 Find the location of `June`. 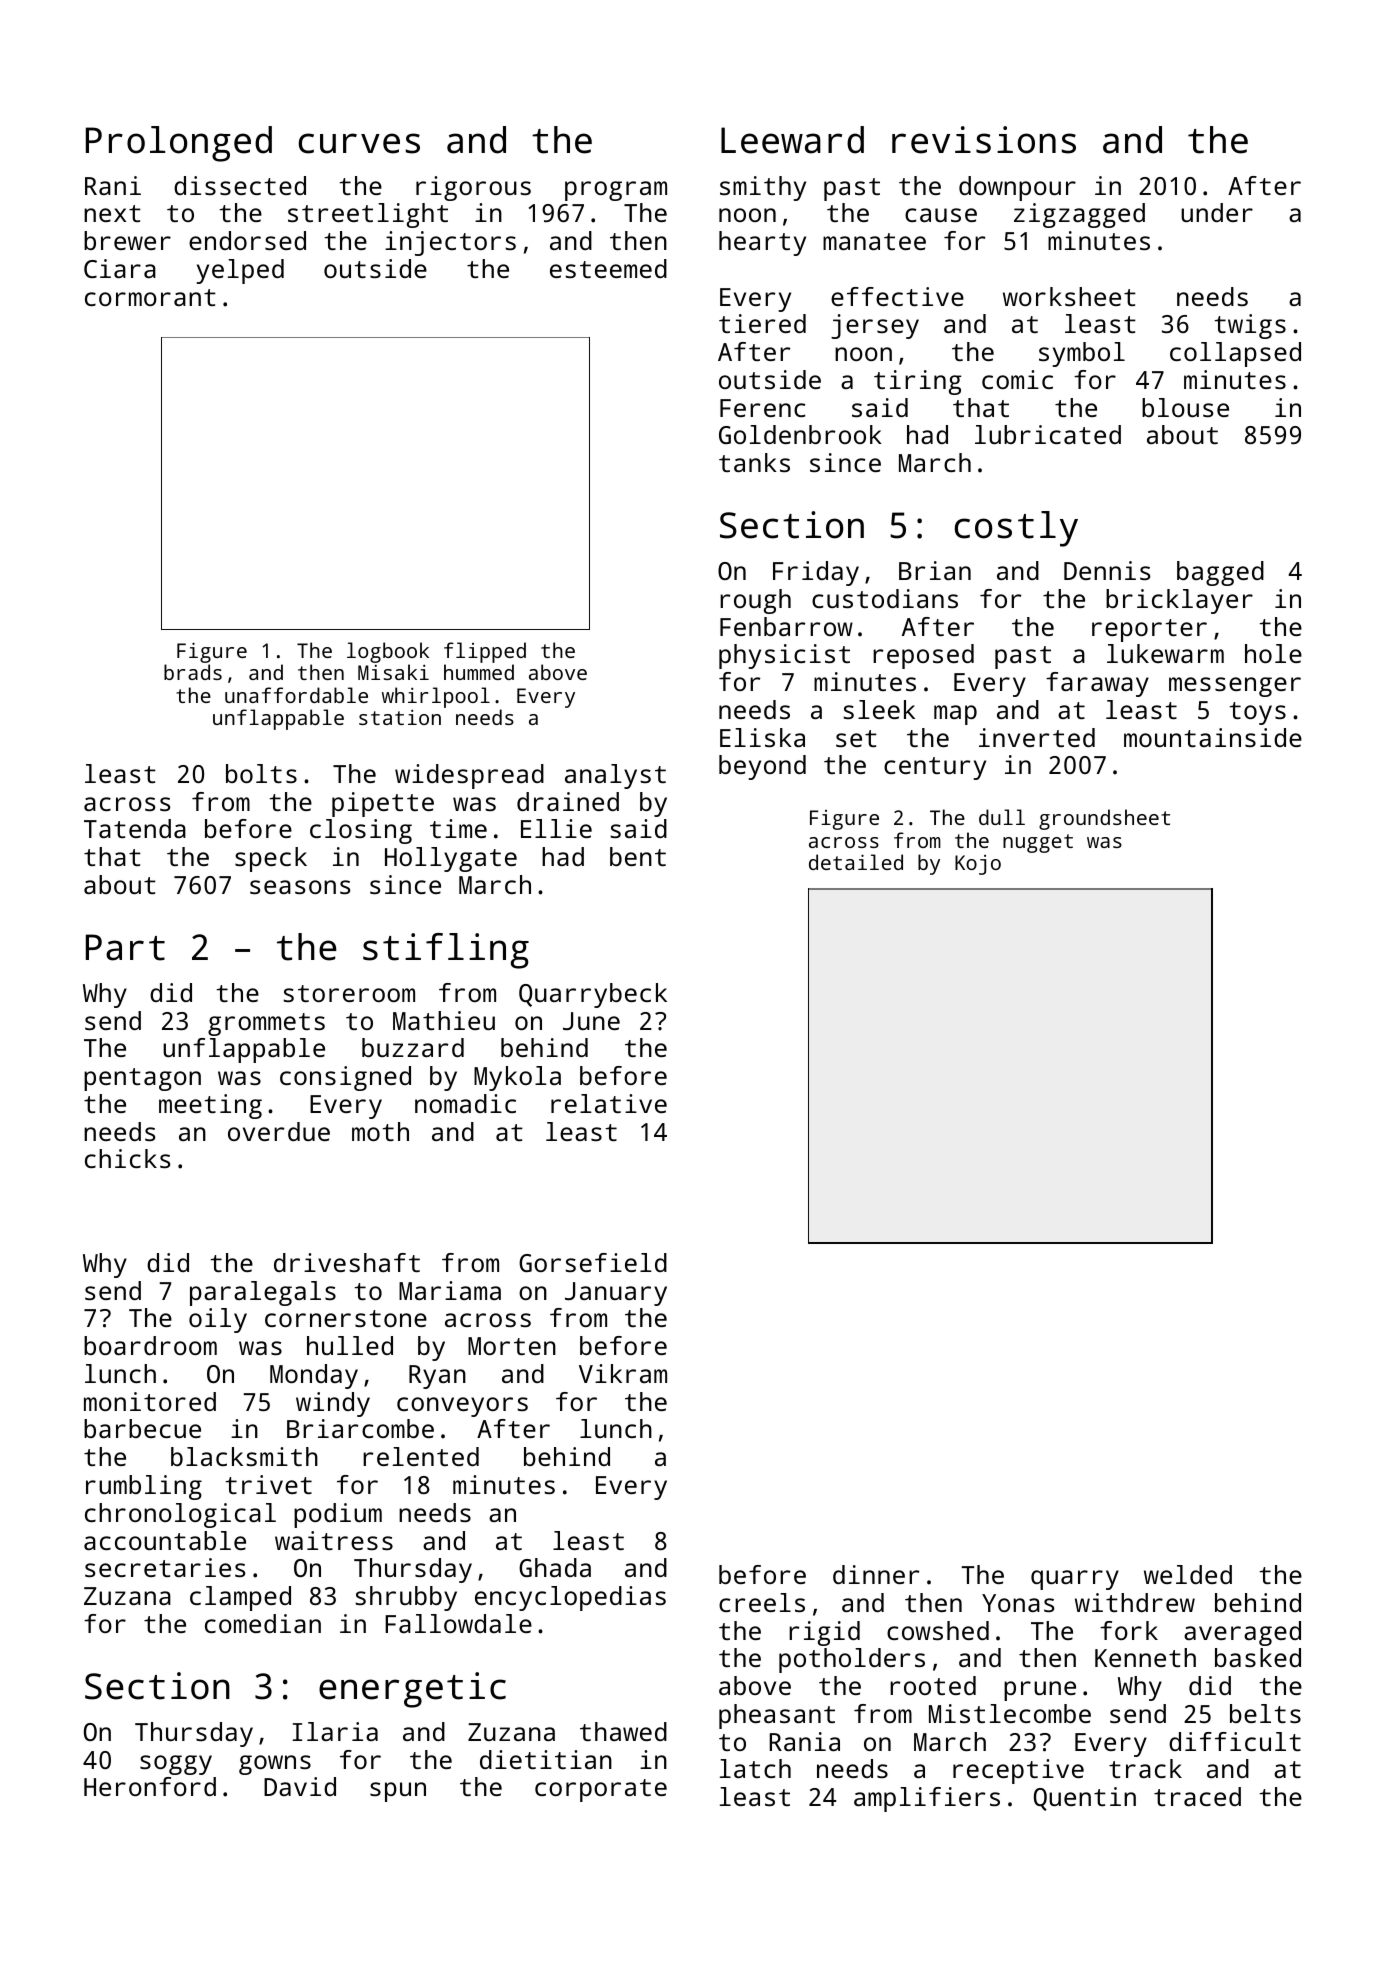

June is located at coordinates (591, 1021).
